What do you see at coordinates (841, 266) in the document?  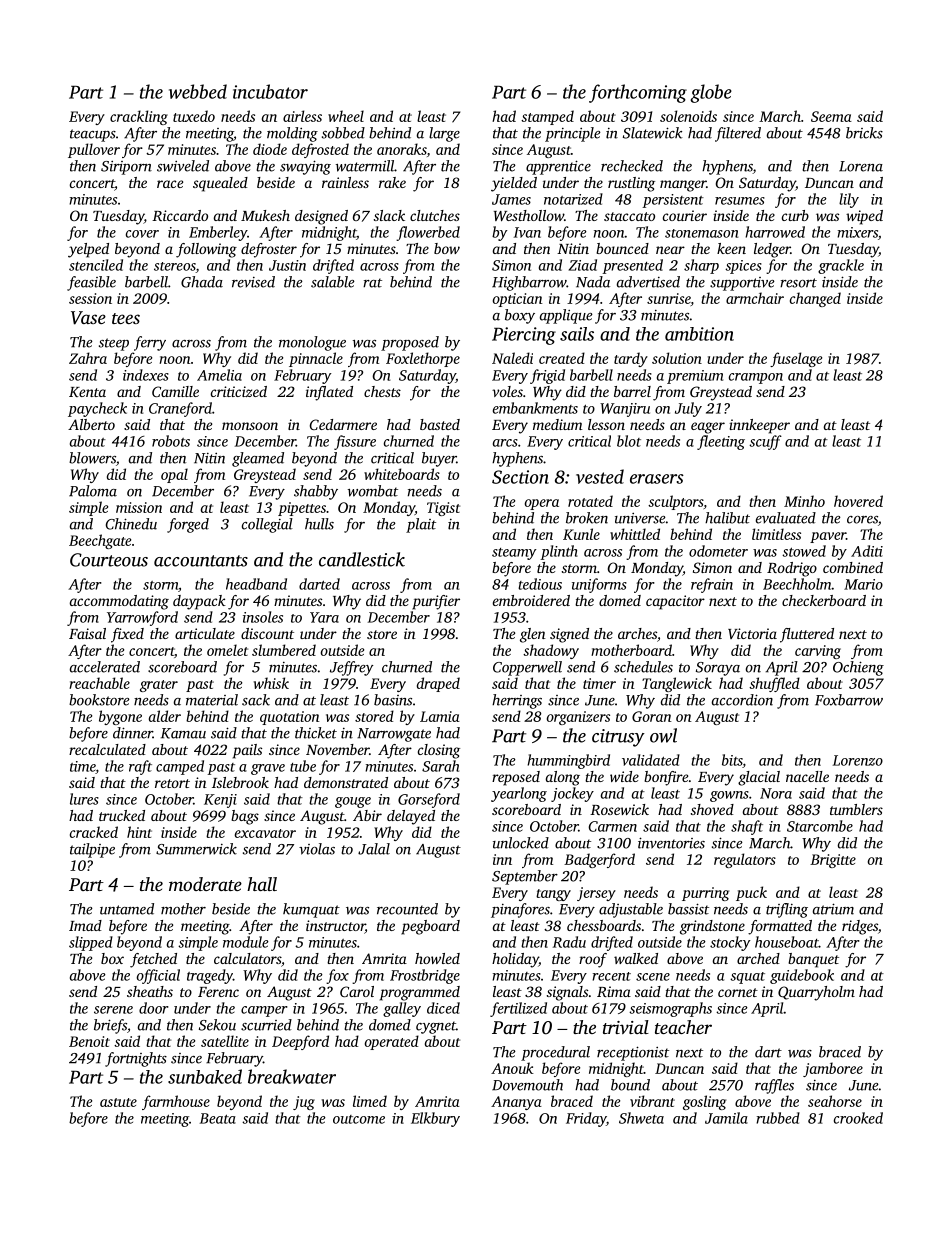 I see `grackle` at bounding box center [841, 266].
